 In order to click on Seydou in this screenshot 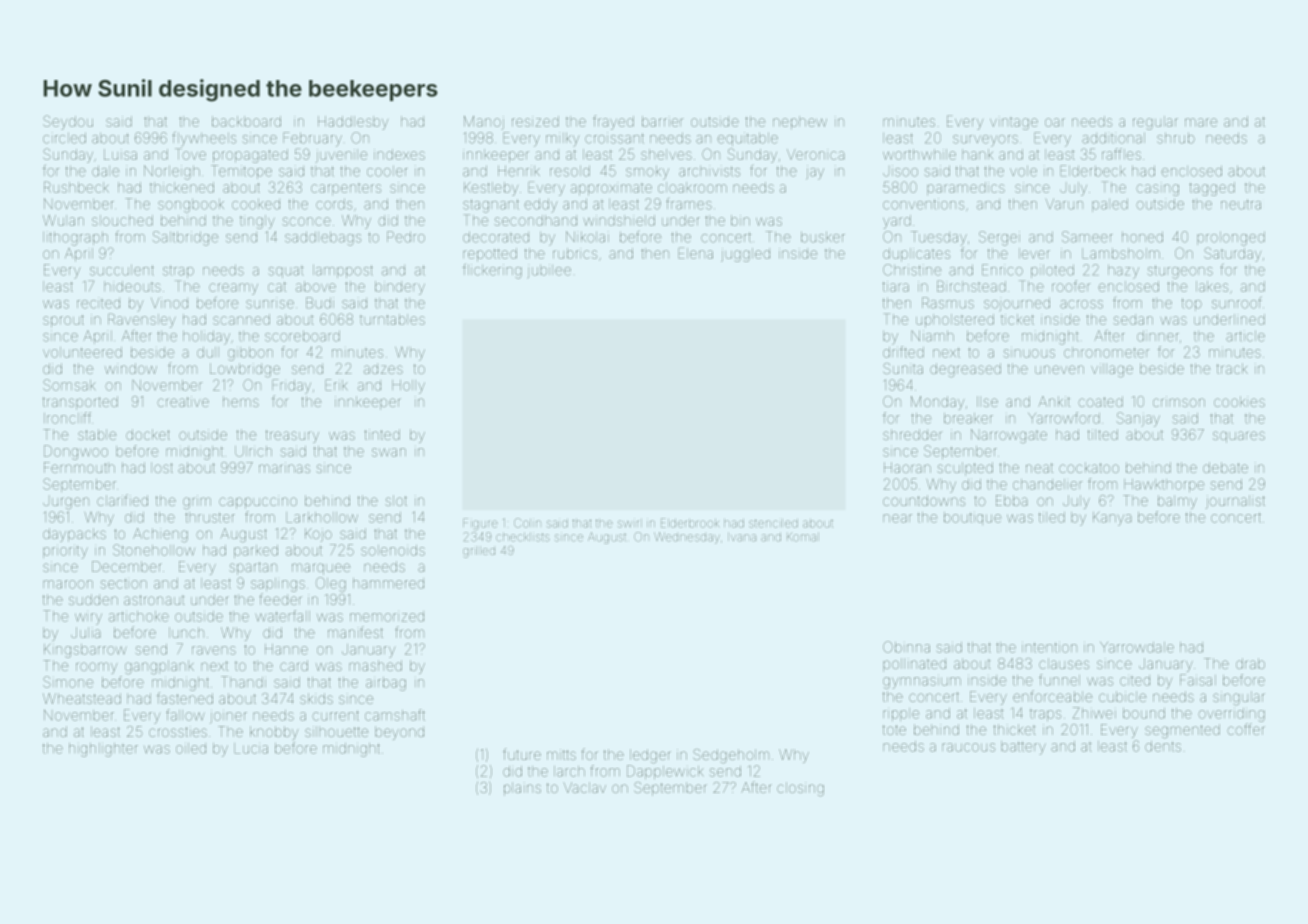, I will do `click(68, 122)`.
